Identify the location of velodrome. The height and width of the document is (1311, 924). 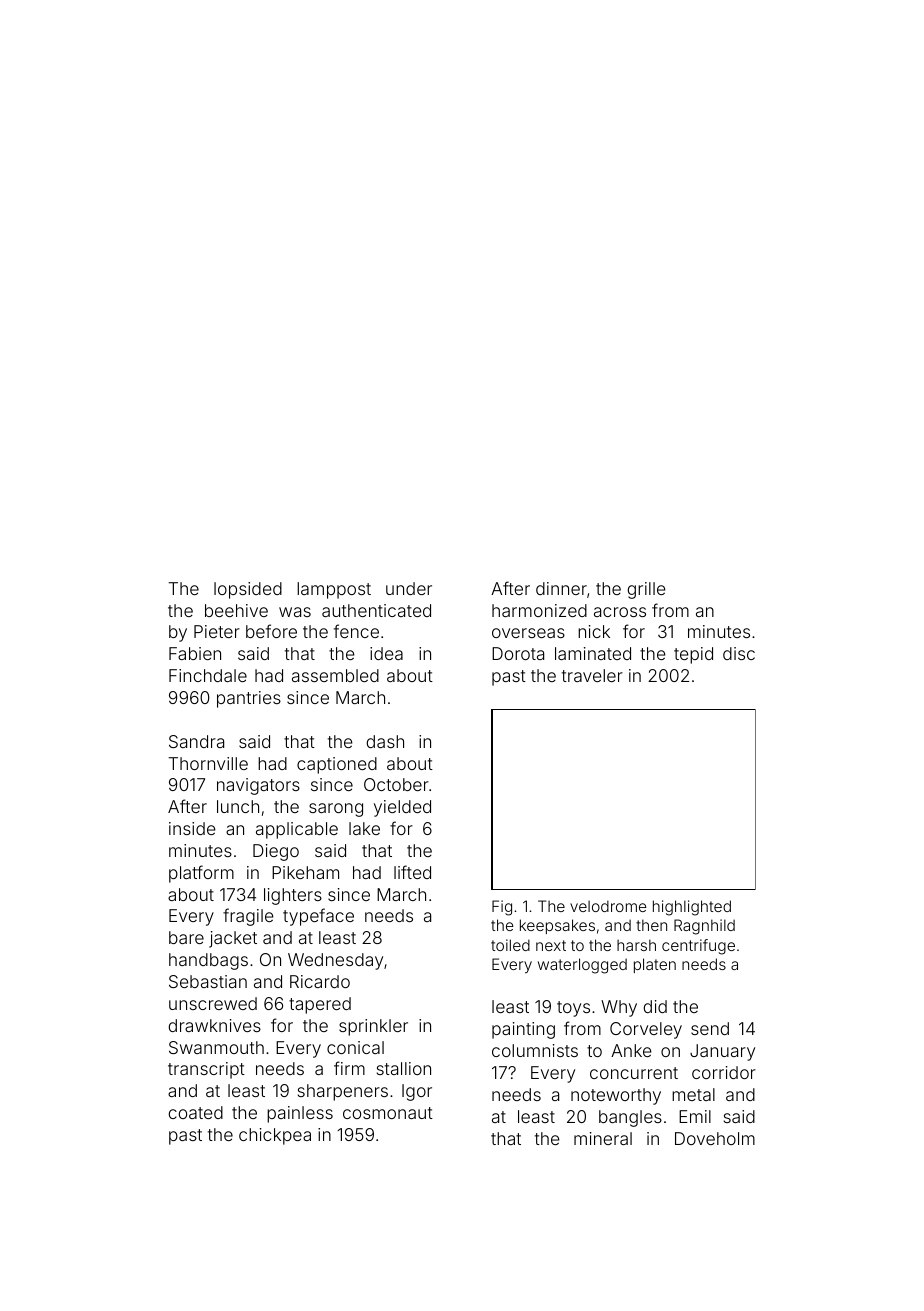
(608, 906).
